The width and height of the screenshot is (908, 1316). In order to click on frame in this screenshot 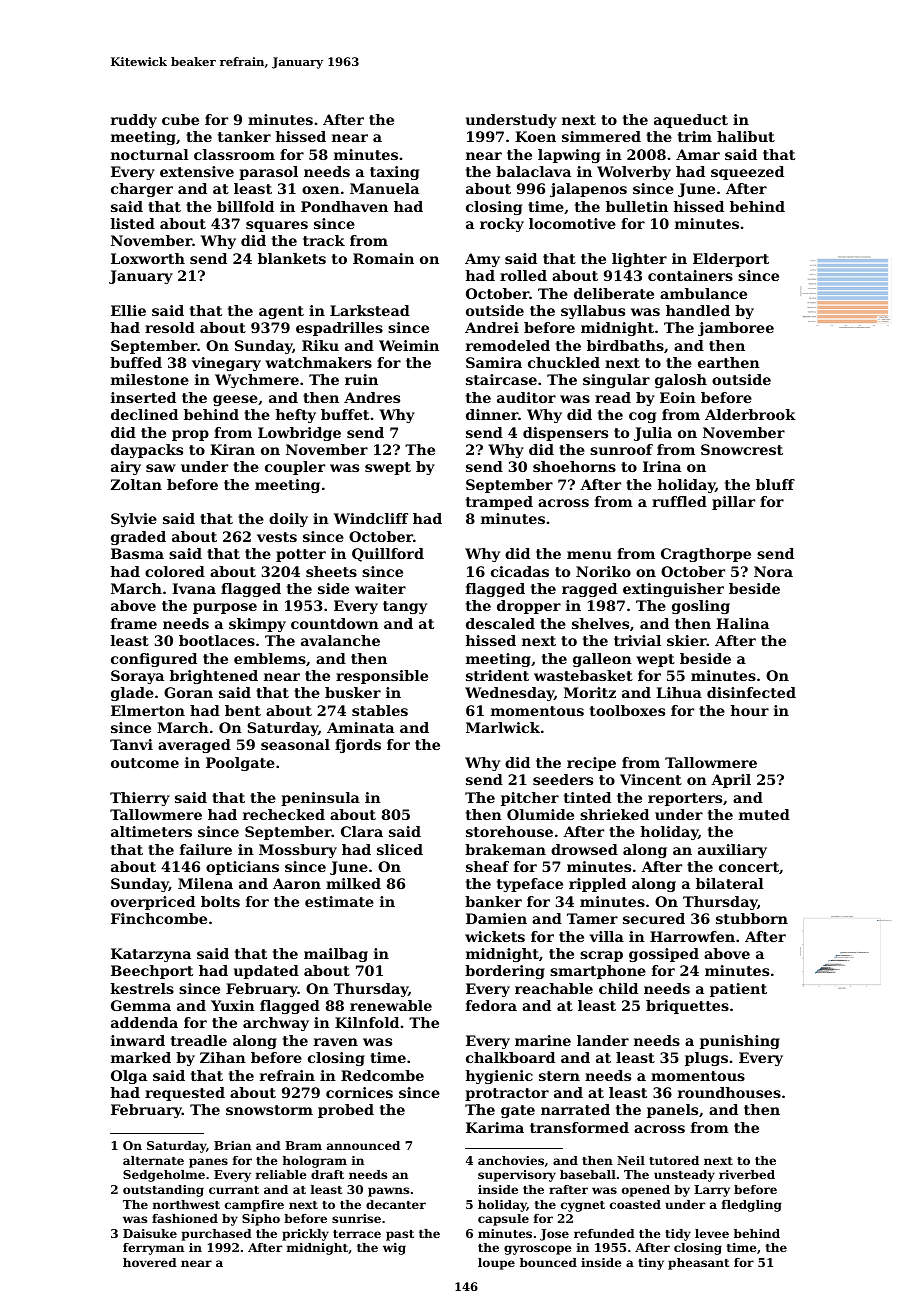, I will do `click(134, 623)`.
